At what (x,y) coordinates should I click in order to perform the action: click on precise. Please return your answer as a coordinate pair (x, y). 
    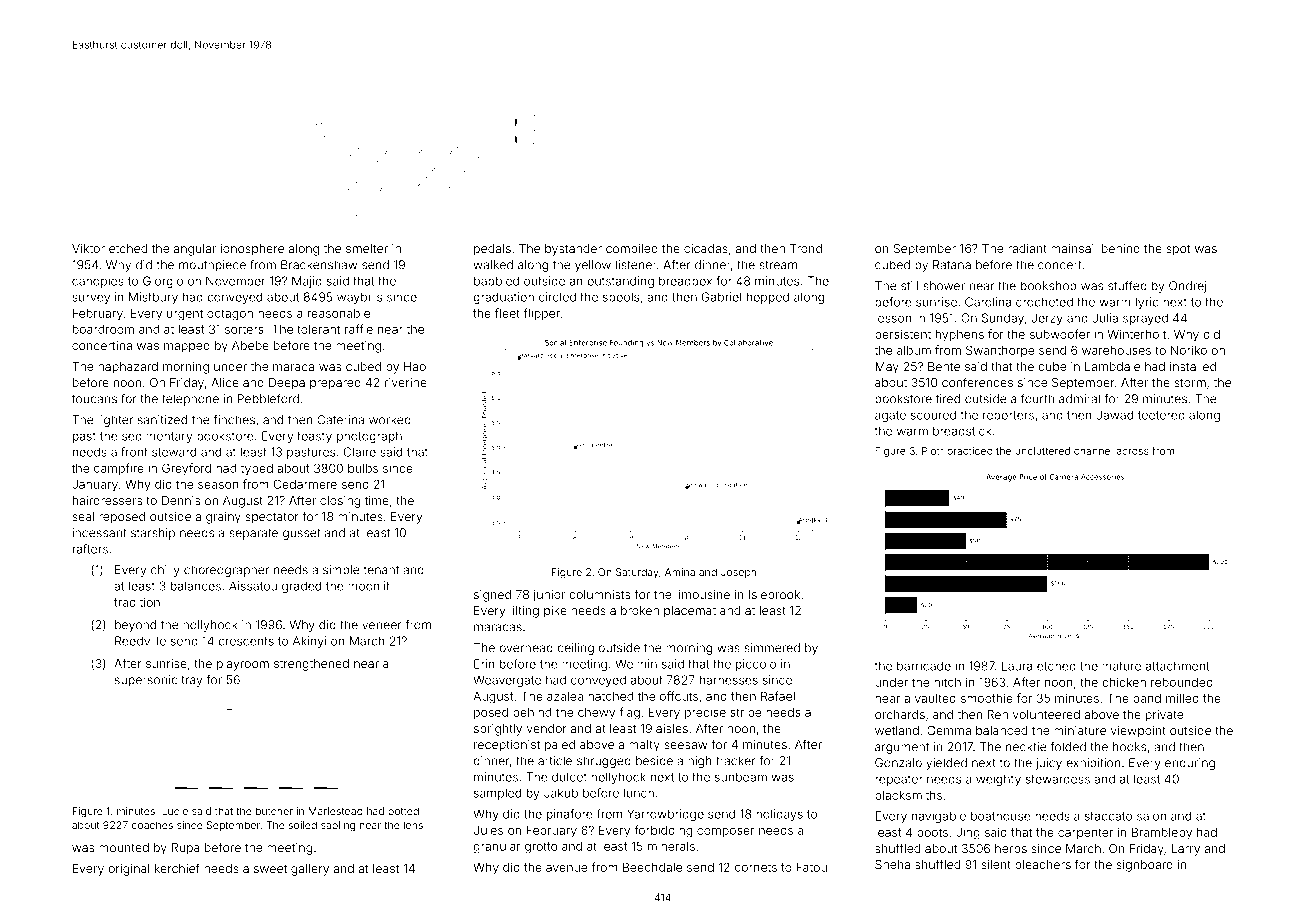
    Looking at the image, I should click on (705, 713).
